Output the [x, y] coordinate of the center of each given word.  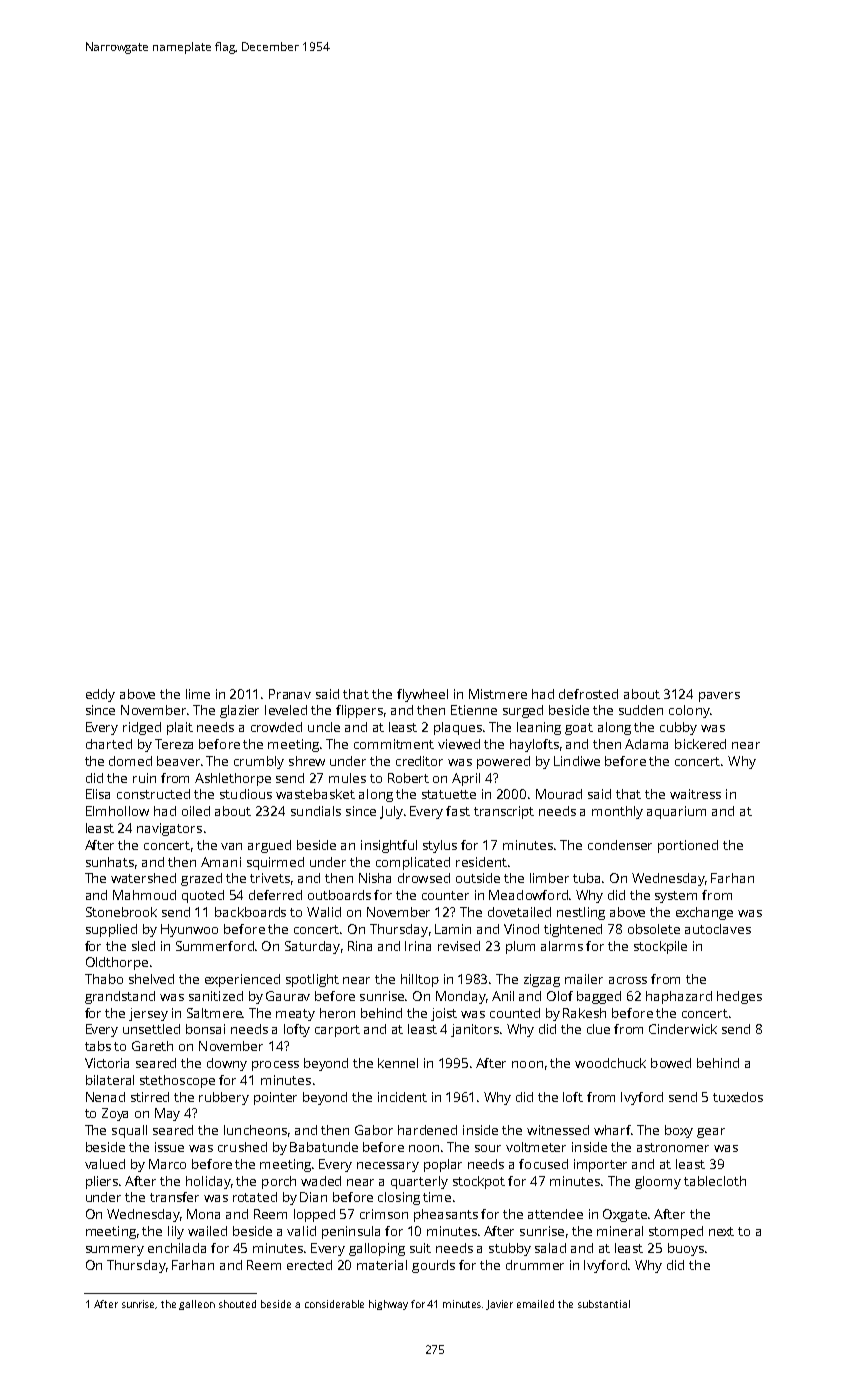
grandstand [120, 997]
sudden [641, 710]
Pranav [290, 694]
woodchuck [610, 1063]
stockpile [660, 947]
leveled [286, 710]
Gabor [374, 1130]
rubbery [224, 1098]
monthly [617, 812]
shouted [237, 1304]
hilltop [420, 980]
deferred [275, 895]
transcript [504, 812]
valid [301, 1231]
